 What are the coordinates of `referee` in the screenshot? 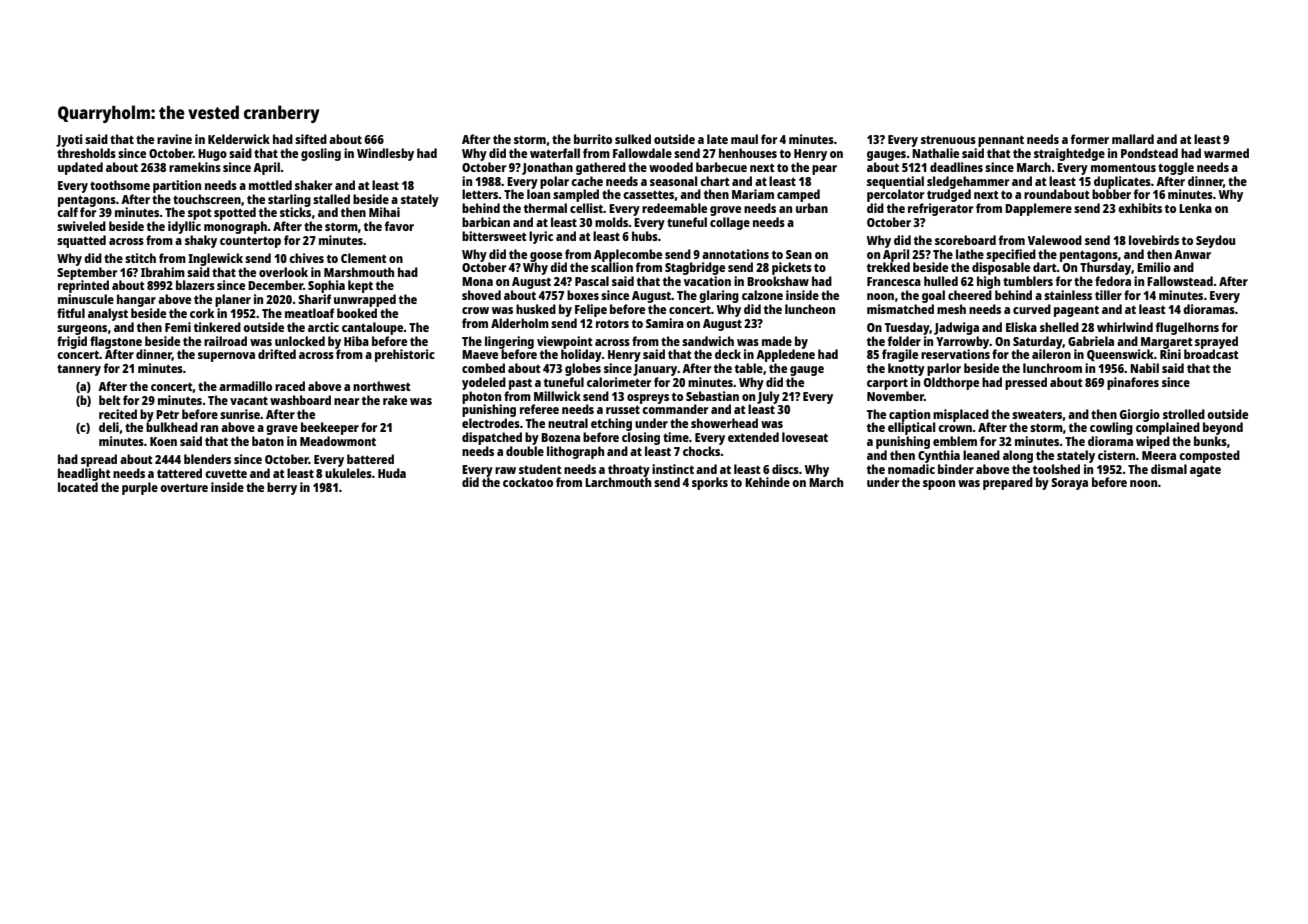 It's located at (539, 409).
